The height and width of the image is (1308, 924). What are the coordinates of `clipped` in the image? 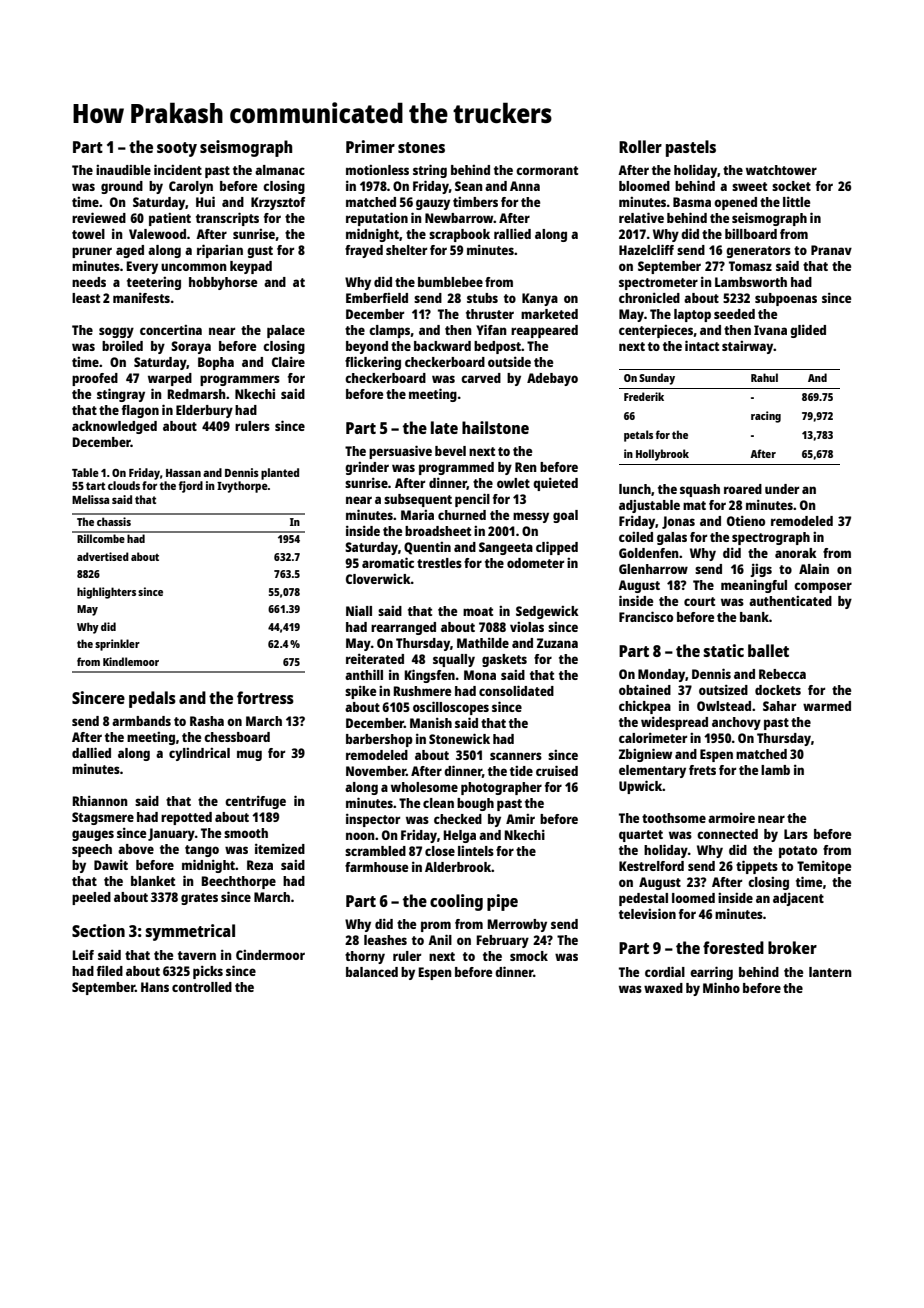 It's located at (557, 548).
